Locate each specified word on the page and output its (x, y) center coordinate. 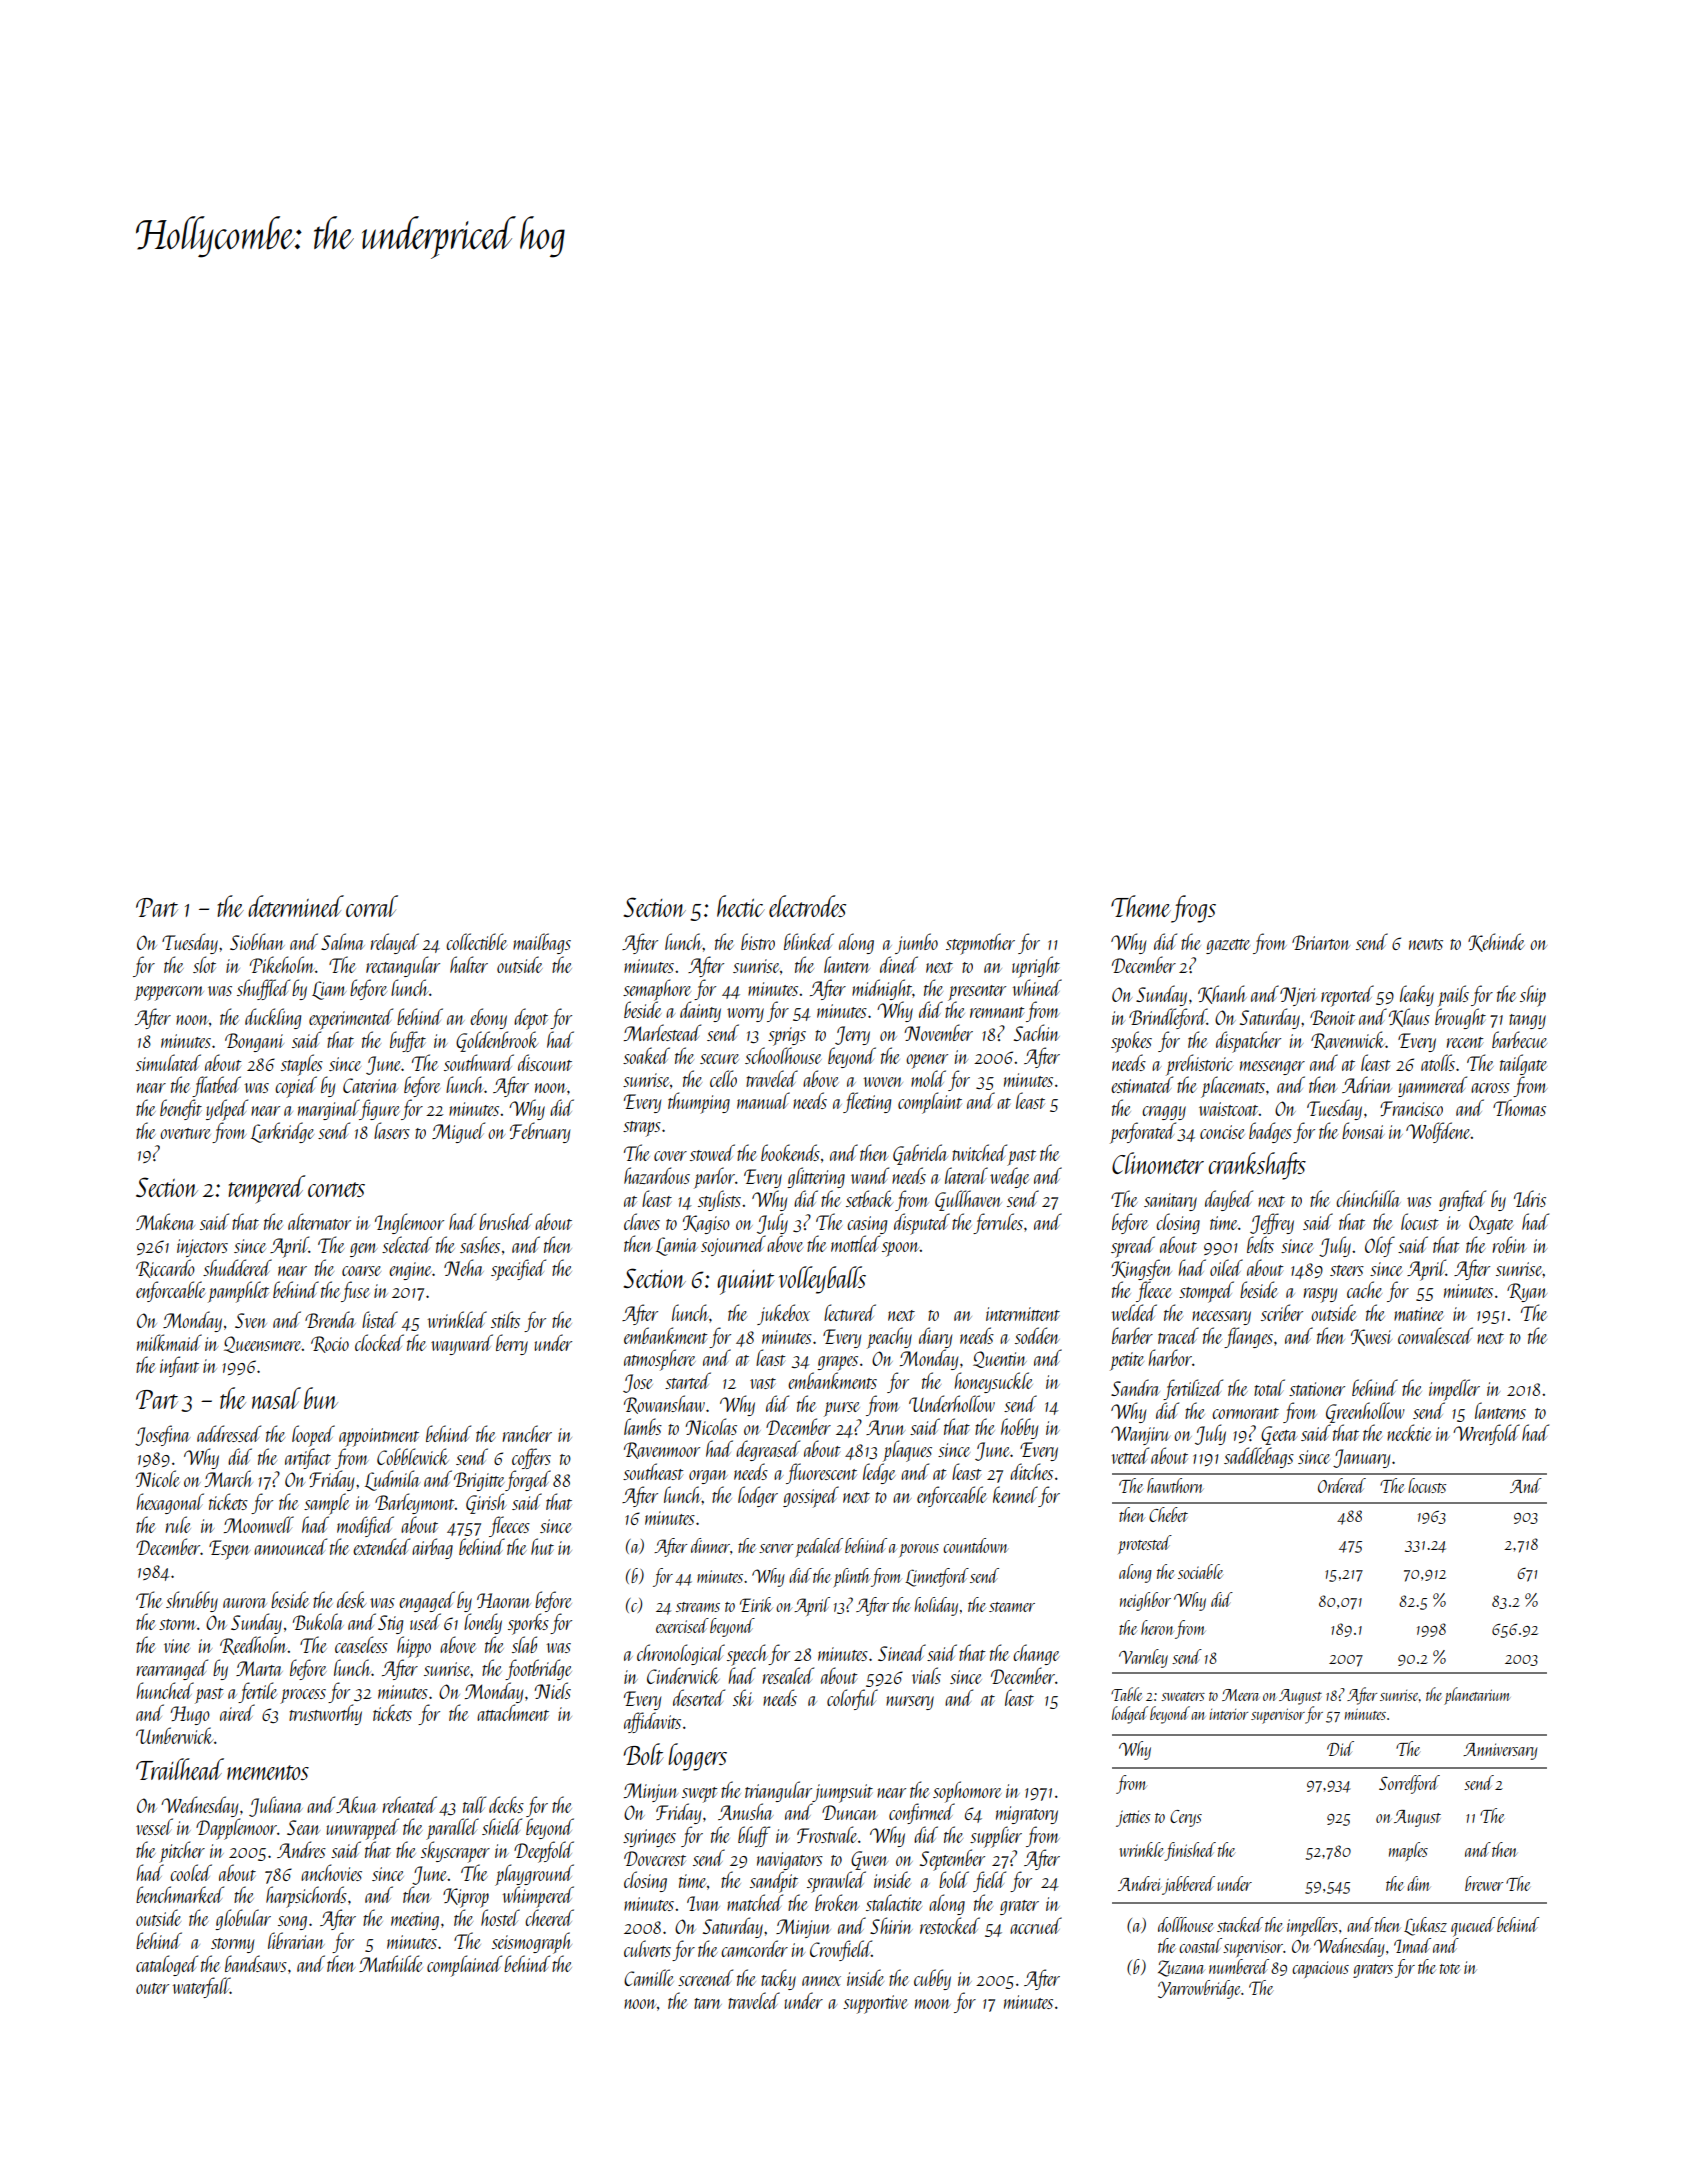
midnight (882, 989)
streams (698, 1607)
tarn (708, 2003)
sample (327, 1504)
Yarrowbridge (1199, 1989)
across (1490, 1088)
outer (152, 1988)
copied (296, 1087)
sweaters (1183, 1696)
